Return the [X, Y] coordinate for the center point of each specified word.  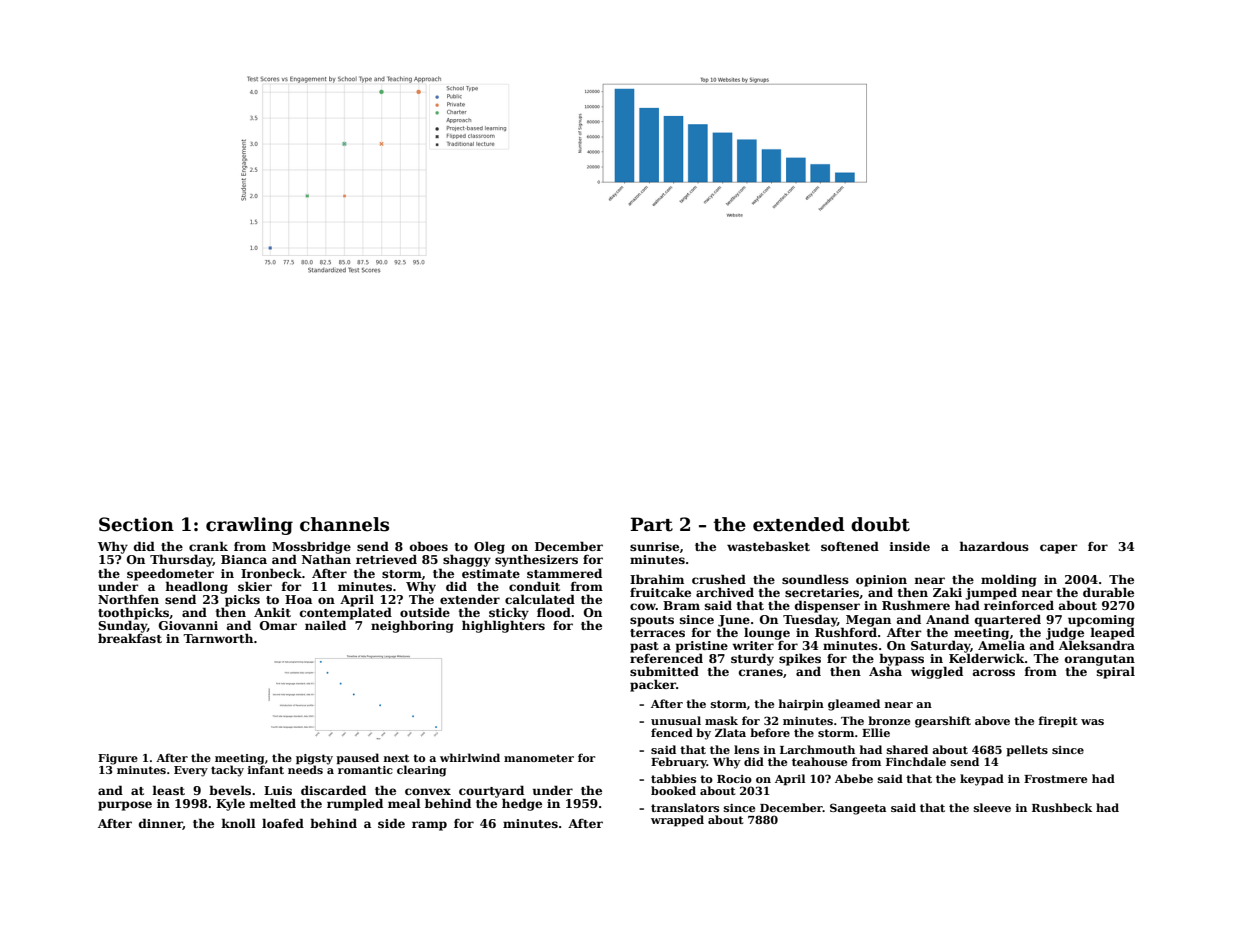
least [168, 790]
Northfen [128, 599]
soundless [815, 579]
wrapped [677, 821]
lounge [767, 633]
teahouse [819, 761]
